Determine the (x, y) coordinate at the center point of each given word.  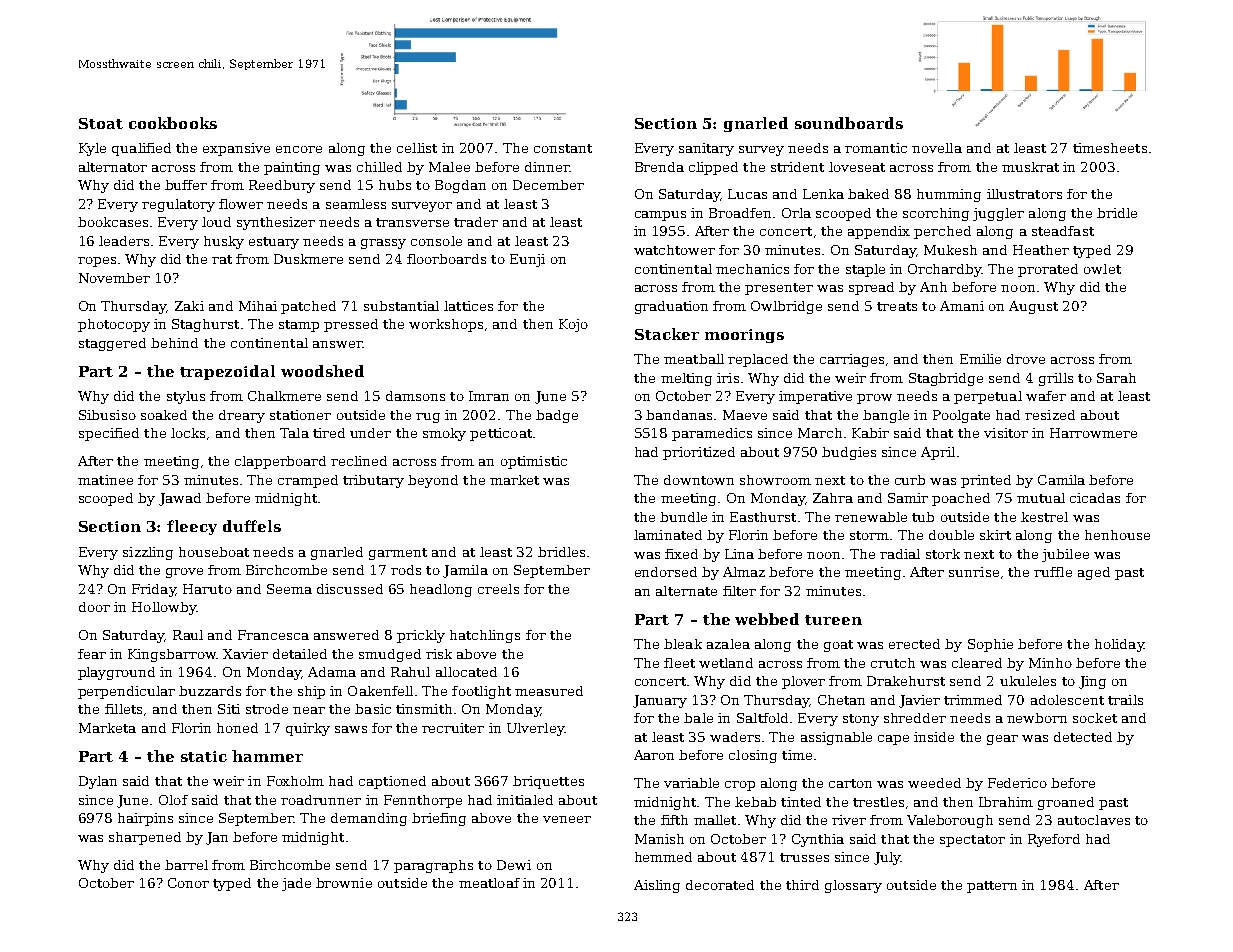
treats (897, 306)
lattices (468, 306)
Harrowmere (1093, 433)
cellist (417, 148)
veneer (567, 819)
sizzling (148, 553)
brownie (344, 883)
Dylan (98, 782)
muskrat (1030, 167)
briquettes (548, 782)
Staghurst (205, 325)
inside (934, 737)
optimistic (534, 462)
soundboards (849, 123)
